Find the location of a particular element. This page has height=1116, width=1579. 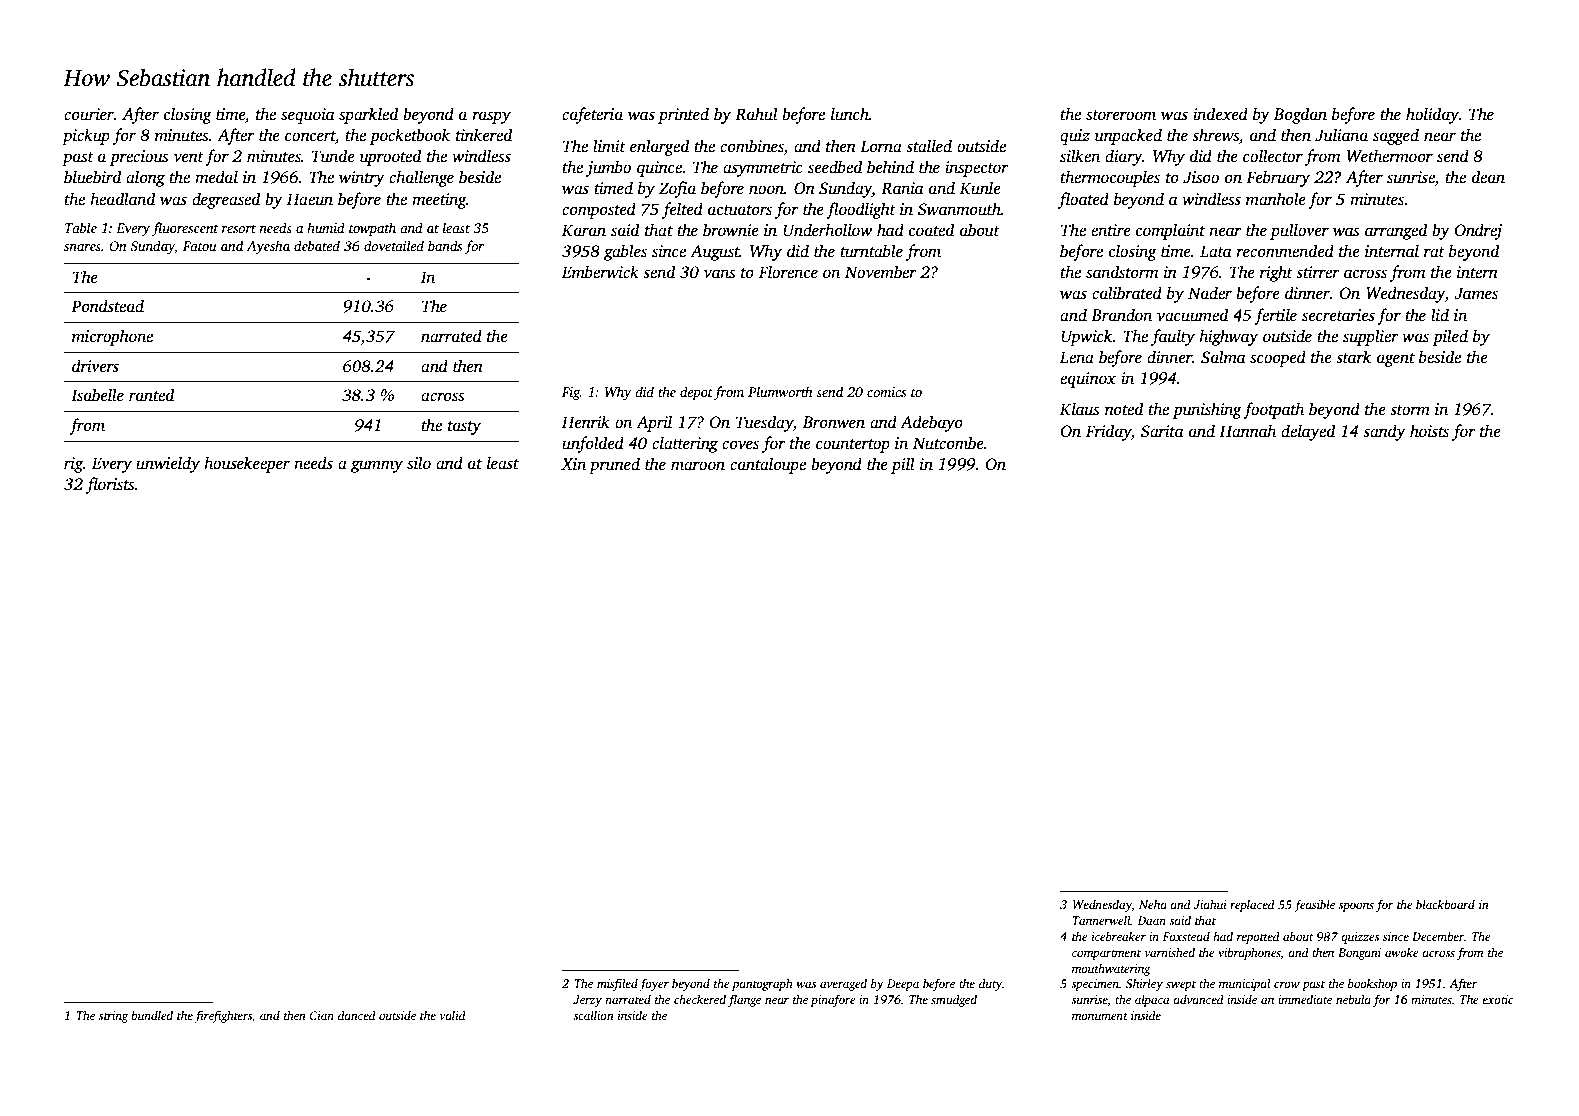

courier is located at coordinates (89, 114).
